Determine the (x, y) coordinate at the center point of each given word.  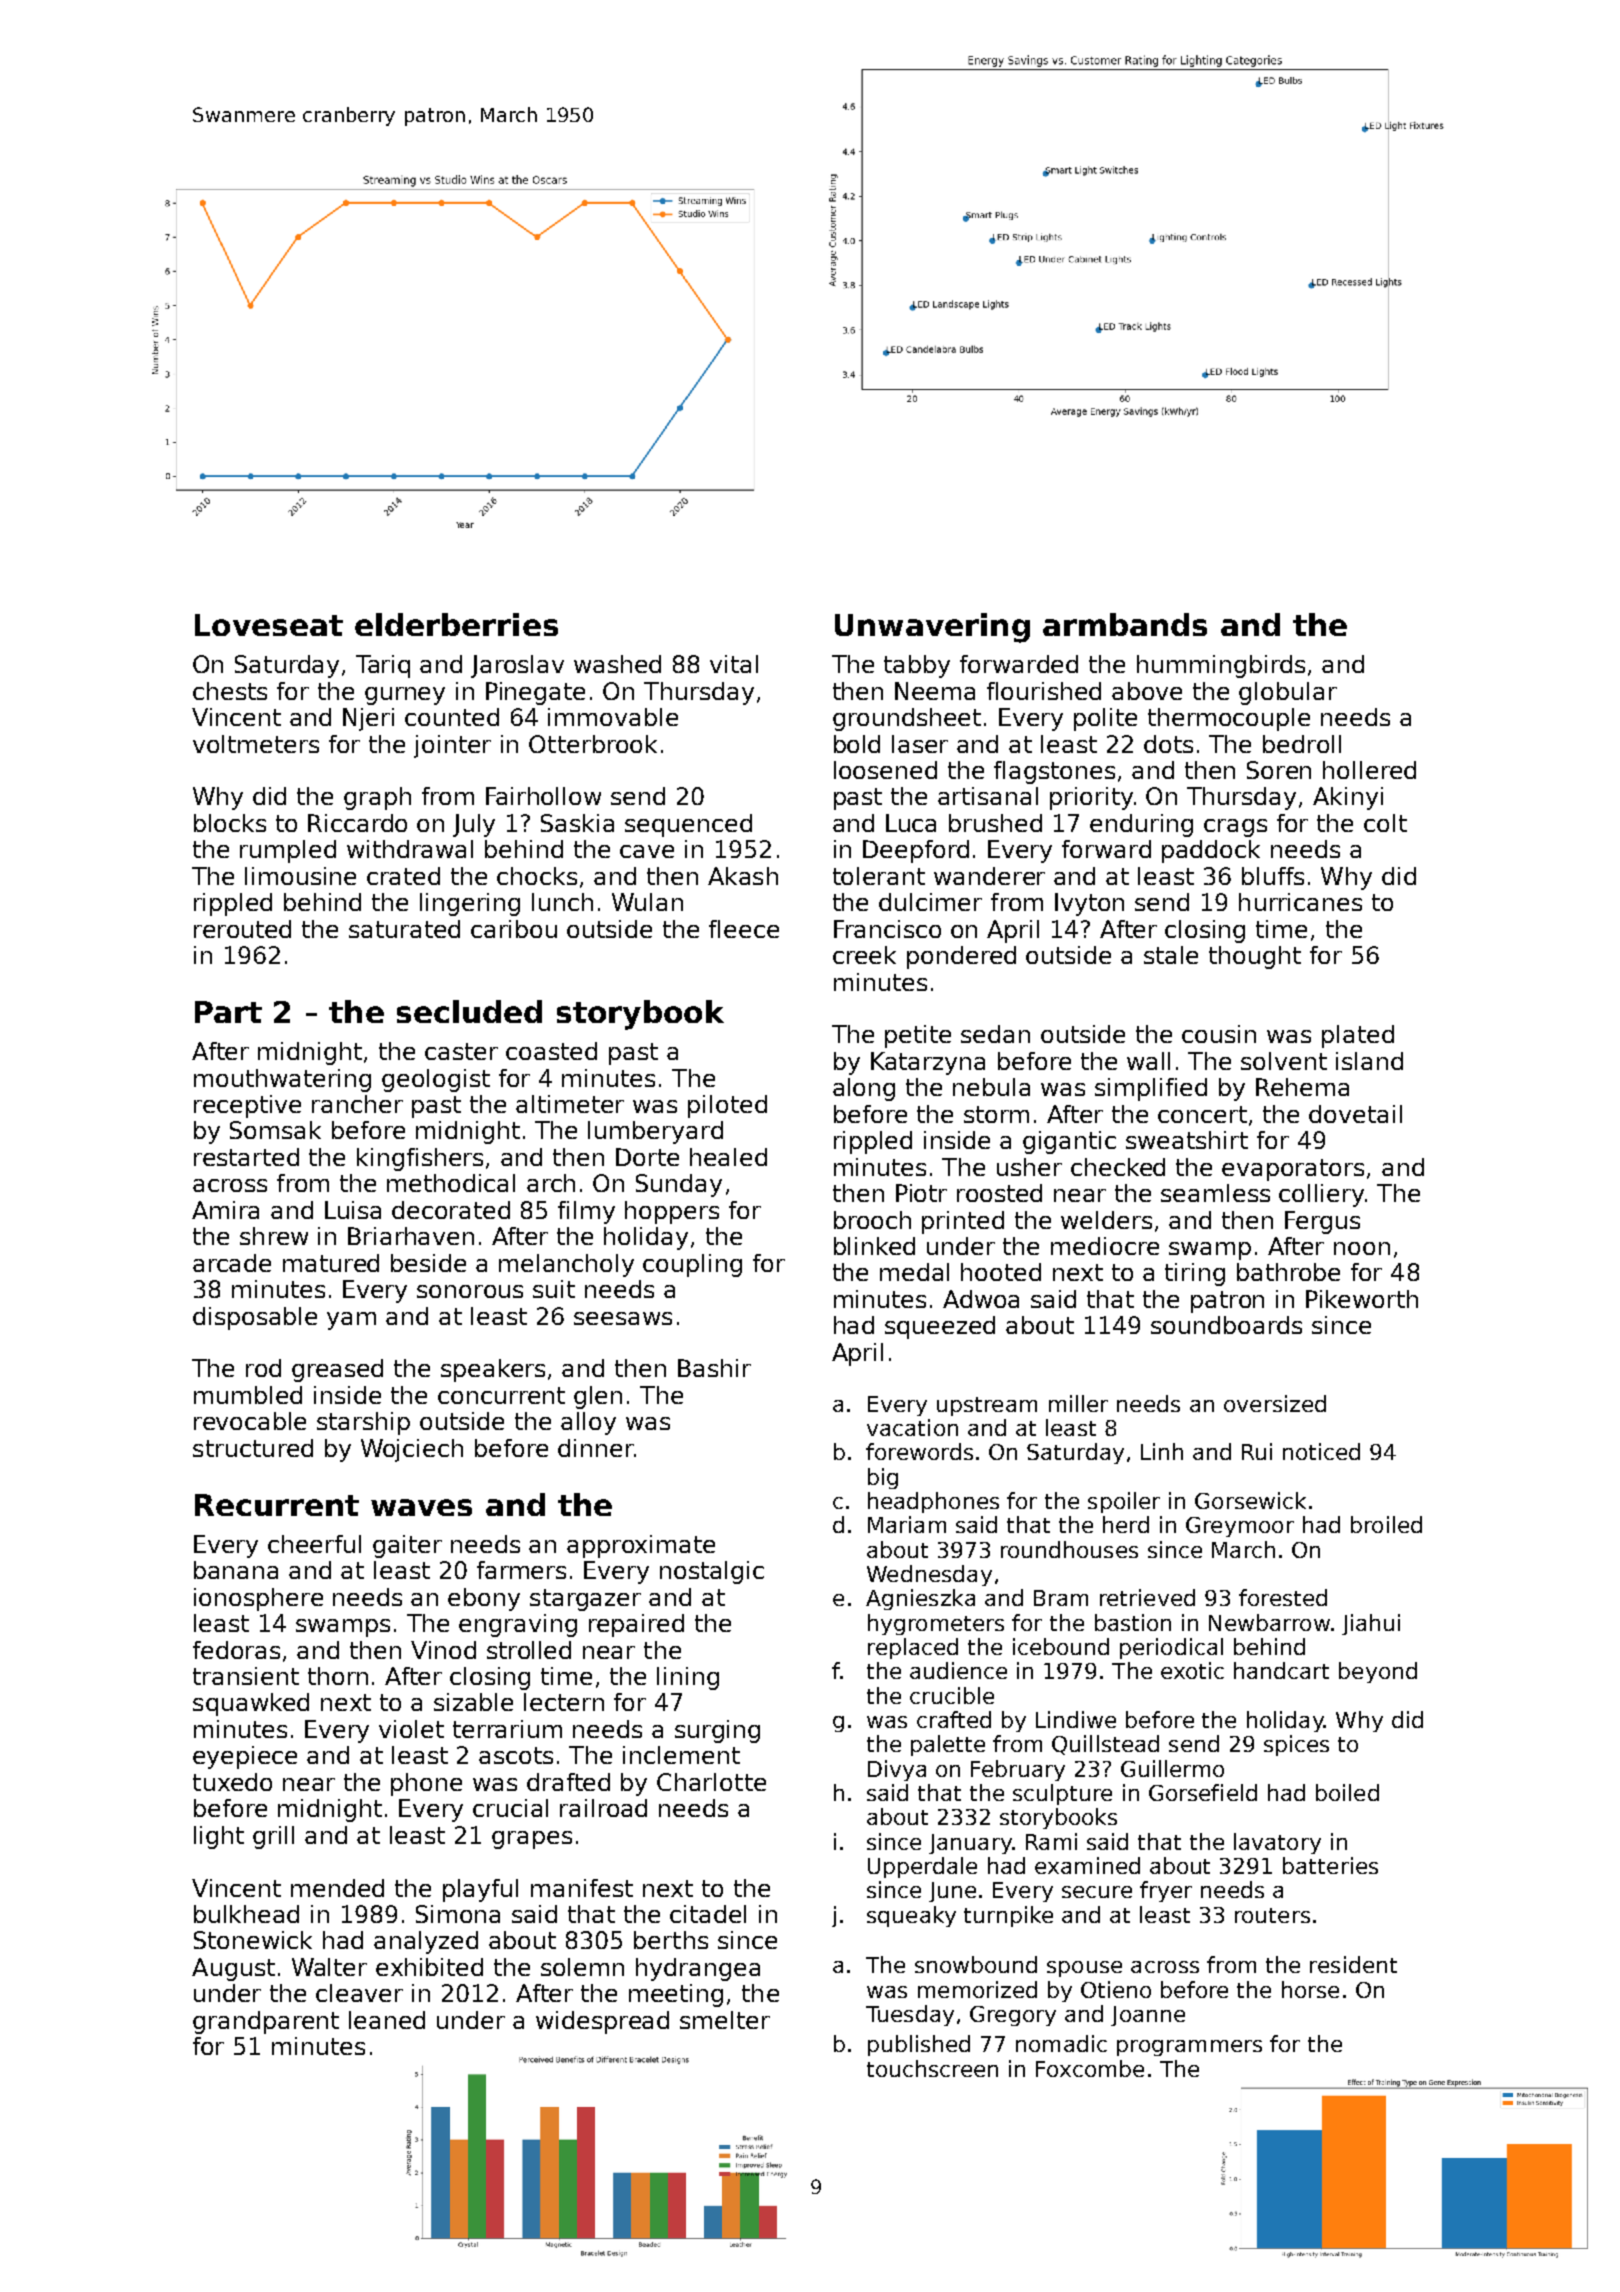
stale (1171, 955)
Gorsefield (1203, 1792)
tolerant (879, 876)
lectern (564, 1702)
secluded (469, 1011)
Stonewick (253, 1940)
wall (1148, 1061)
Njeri (368, 719)
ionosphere (258, 1599)
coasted (551, 1051)
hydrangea (698, 1969)
